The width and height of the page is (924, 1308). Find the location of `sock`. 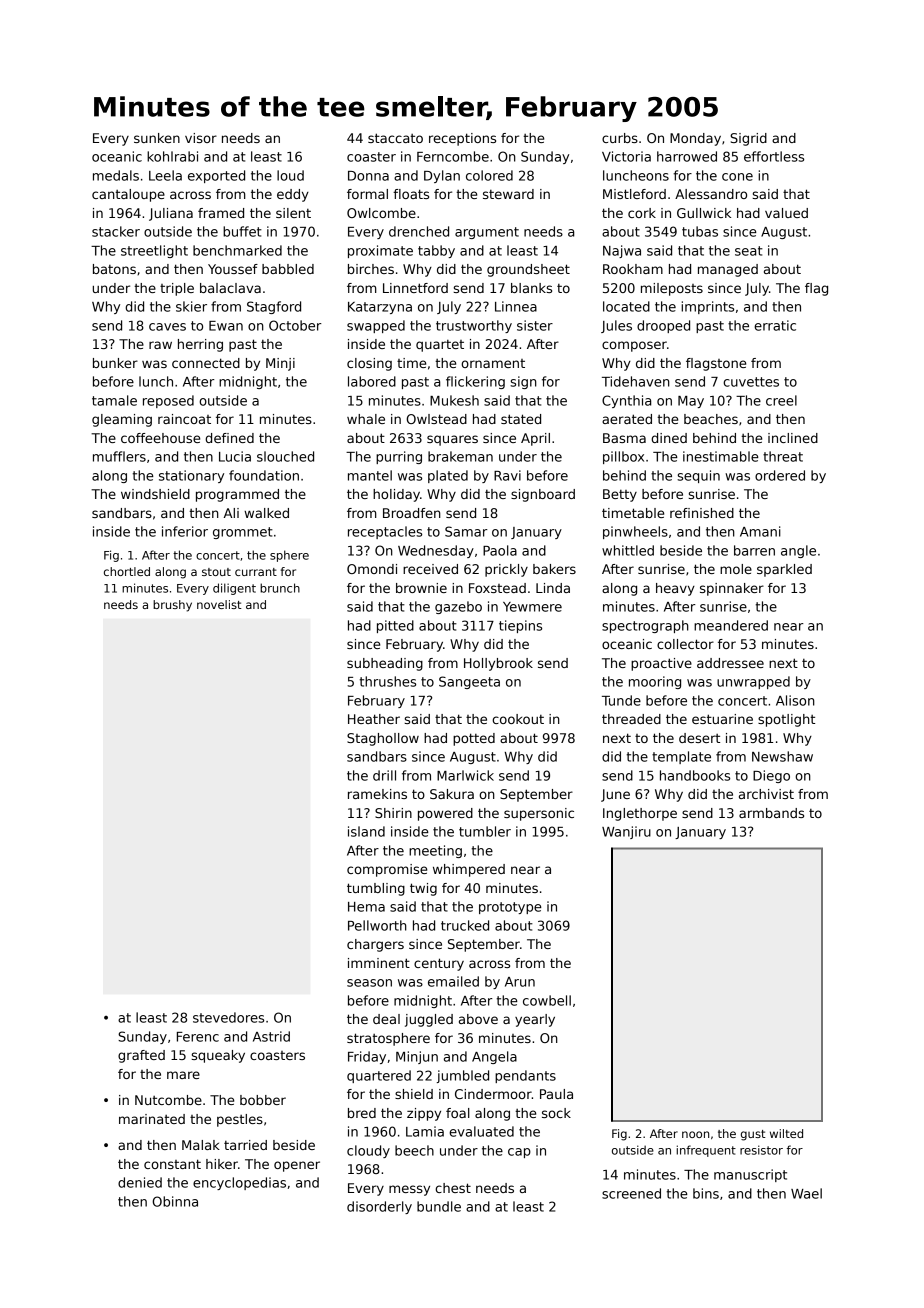

sock is located at coordinates (556, 1113).
